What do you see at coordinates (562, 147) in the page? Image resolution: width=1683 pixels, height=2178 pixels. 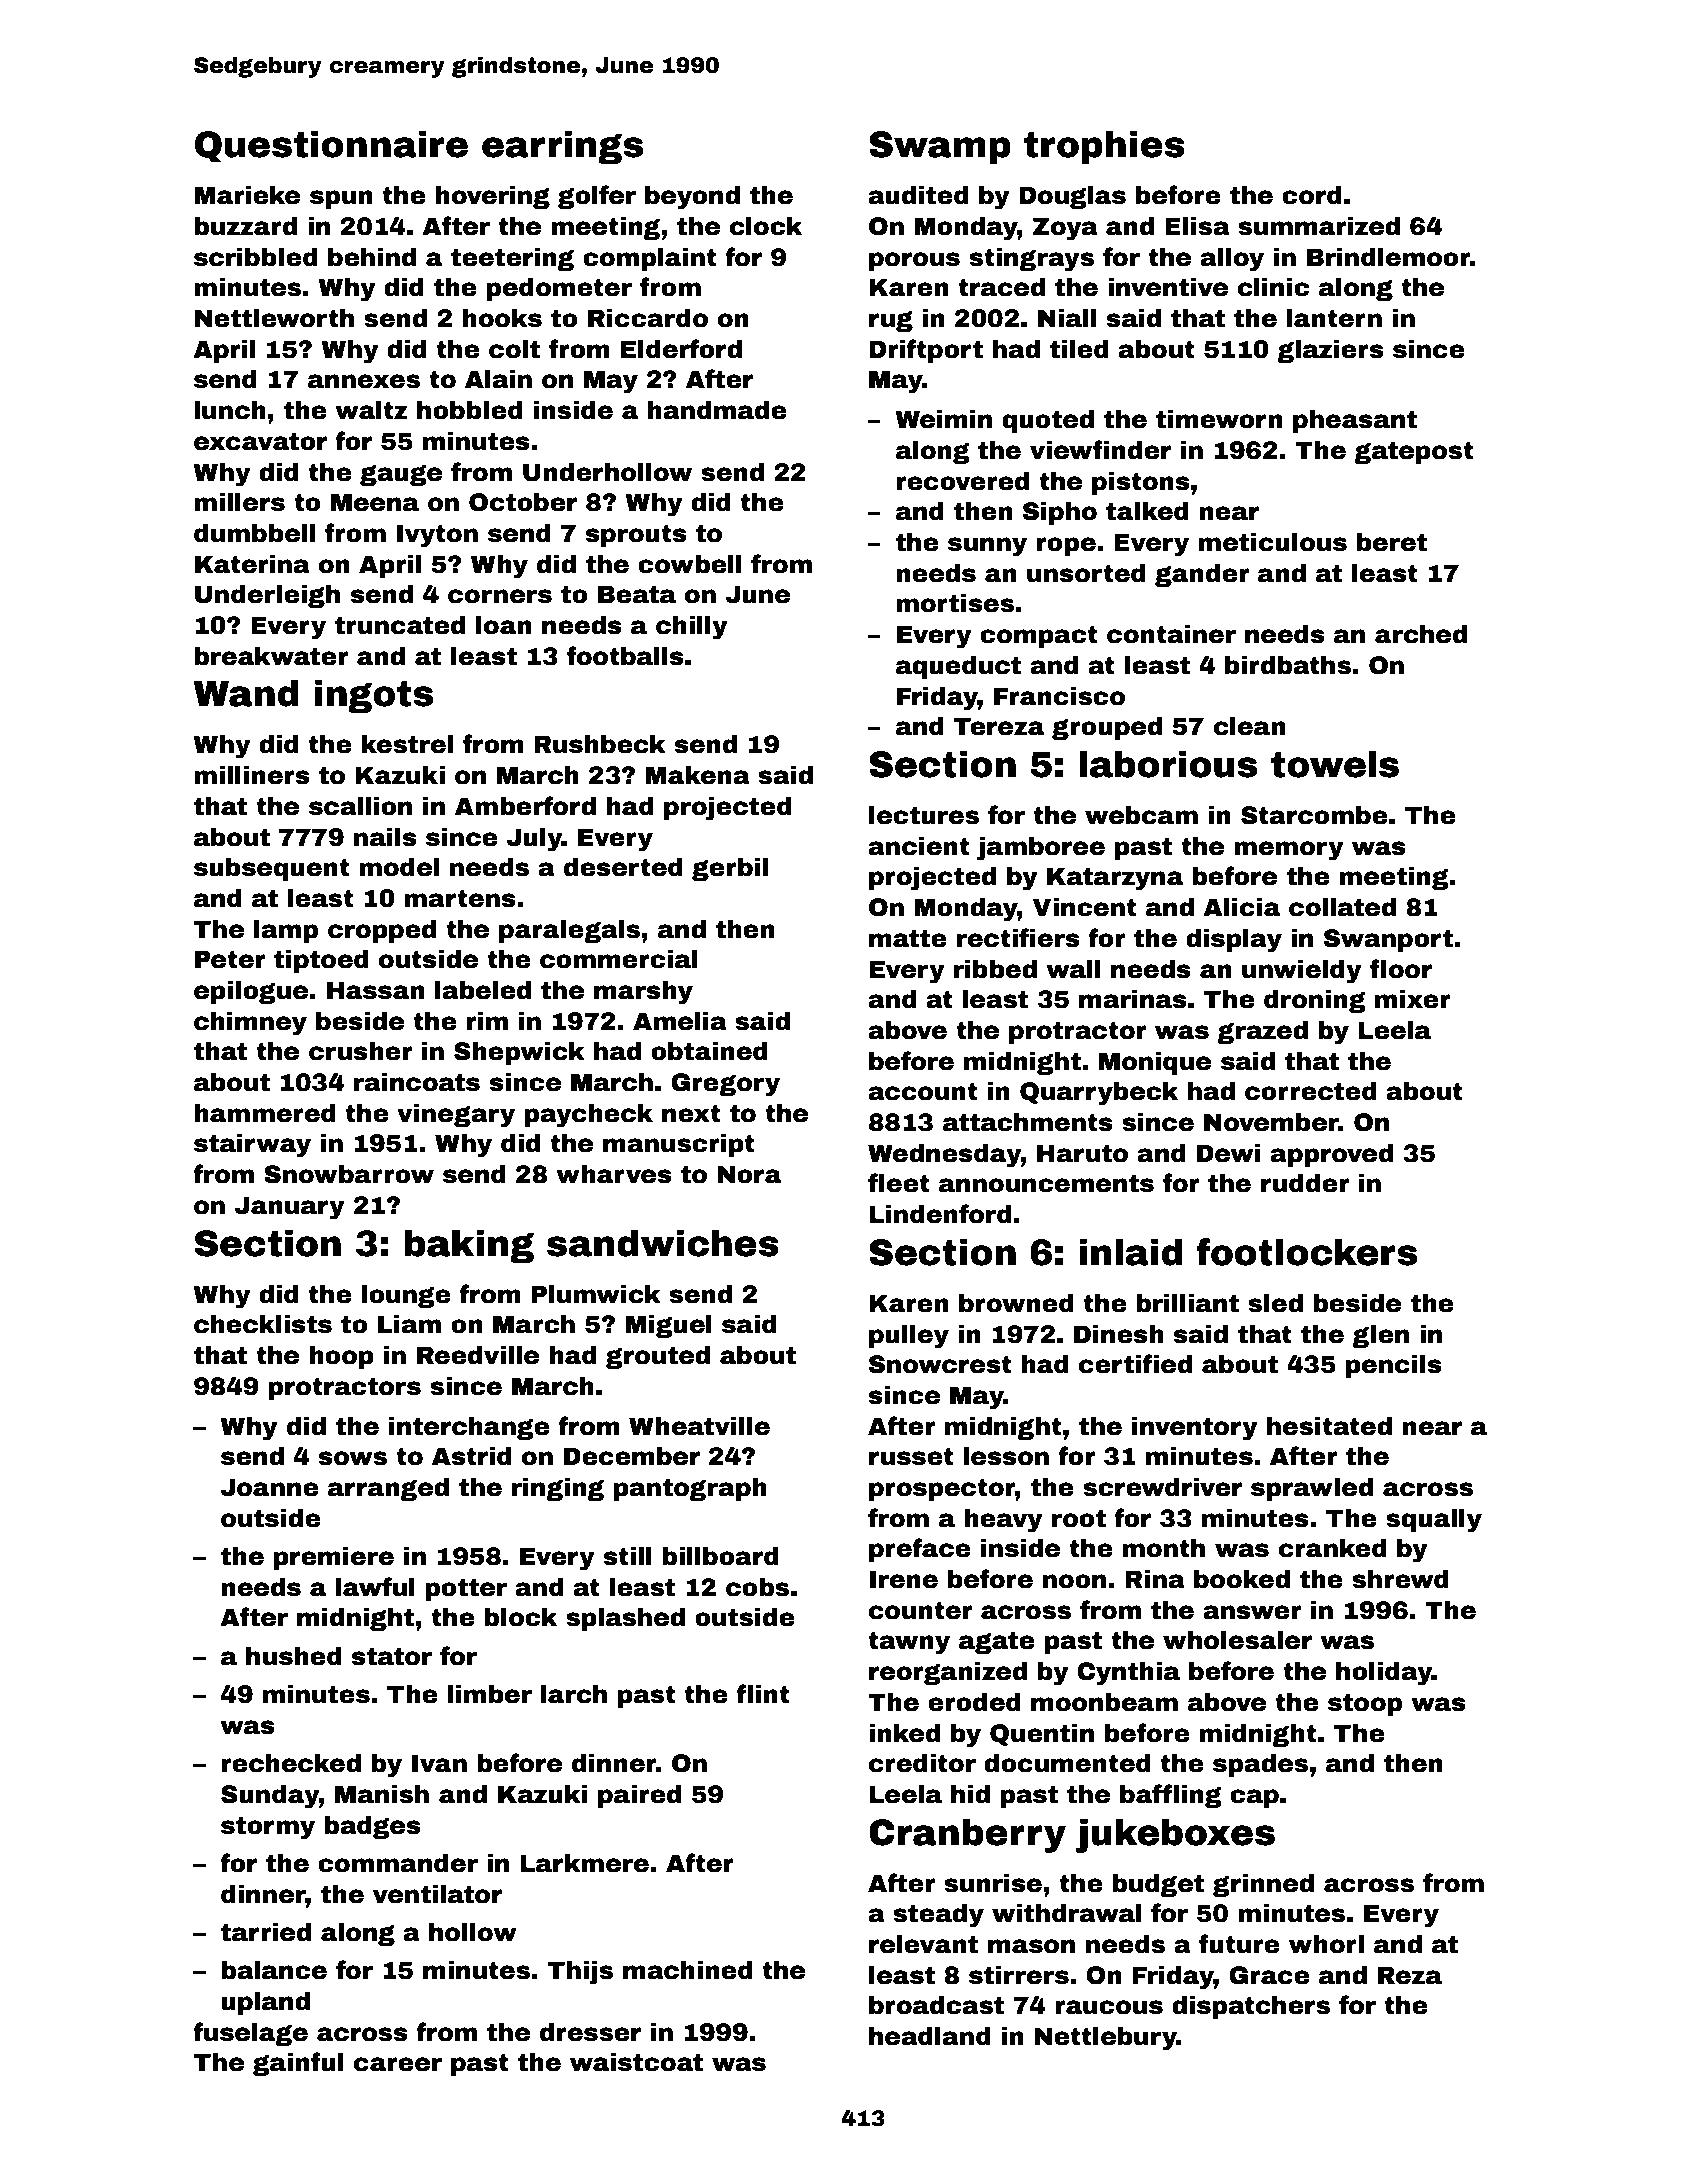 I see `earrings` at bounding box center [562, 147].
